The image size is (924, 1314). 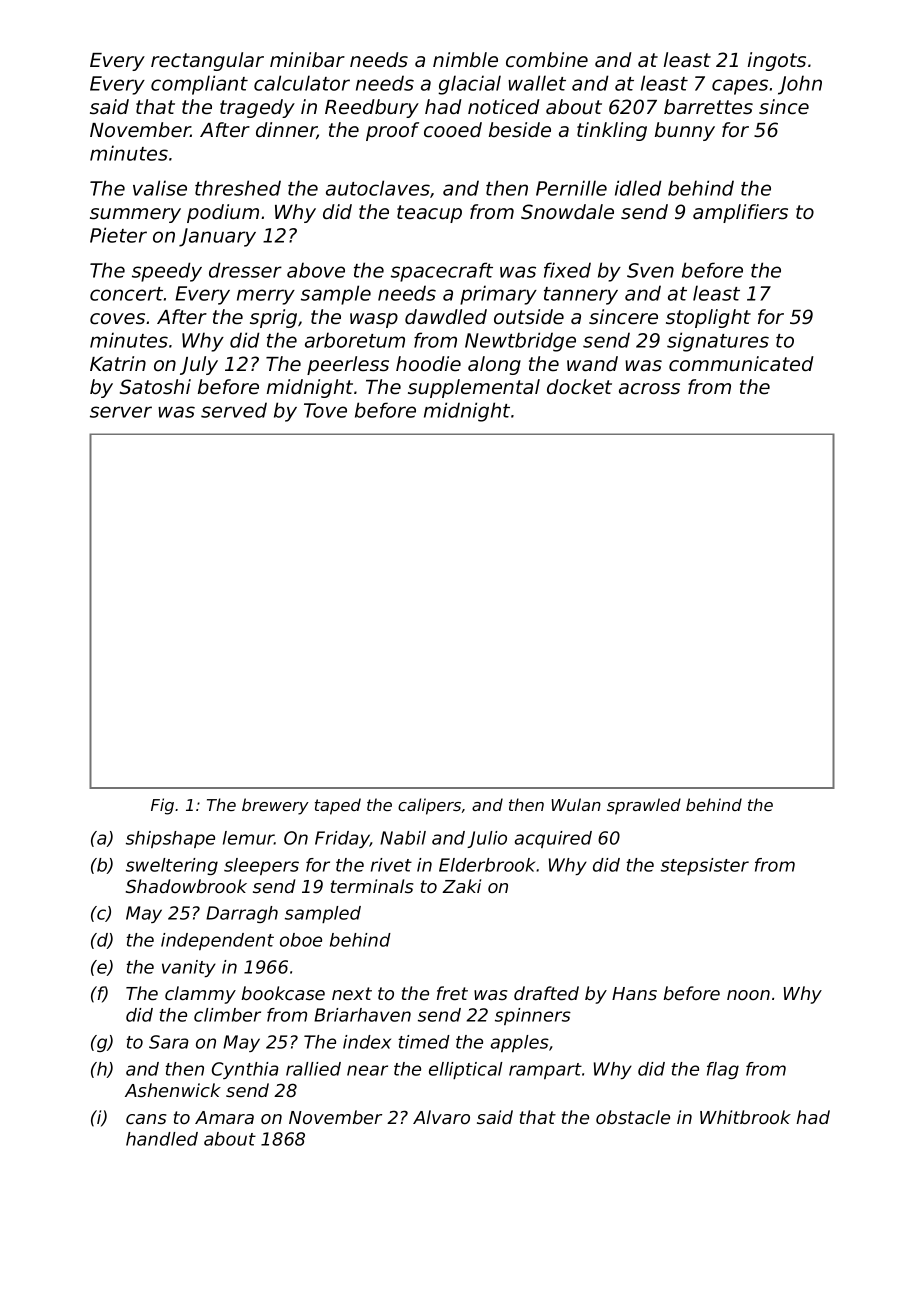 I want to click on noon, so click(x=748, y=995).
